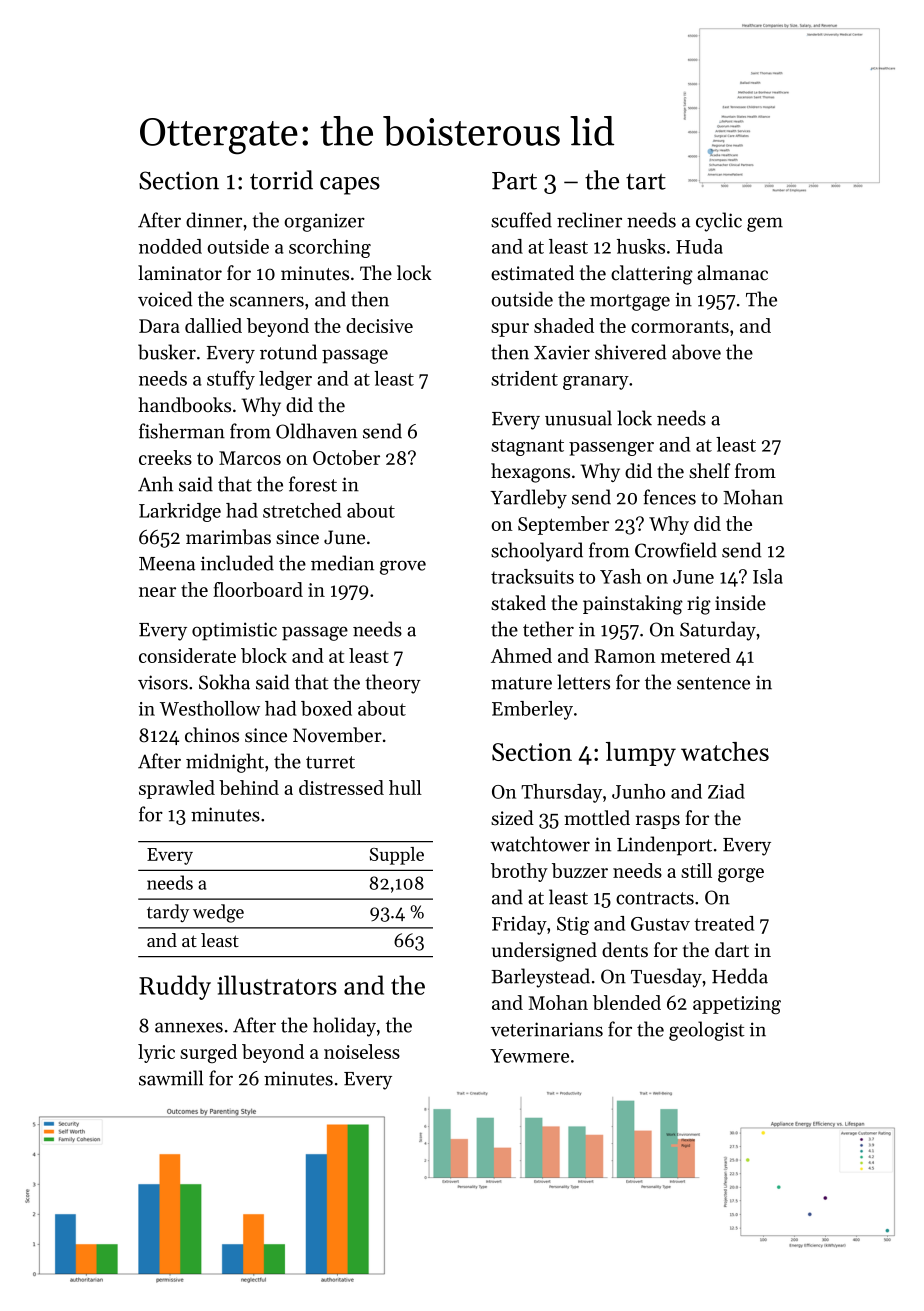 The width and height of the screenshot is (924, 1311). What do you see at coordinates (737, 1005) in the screenshot?
I see `appetizing` at bounding box center [737, 1005].
